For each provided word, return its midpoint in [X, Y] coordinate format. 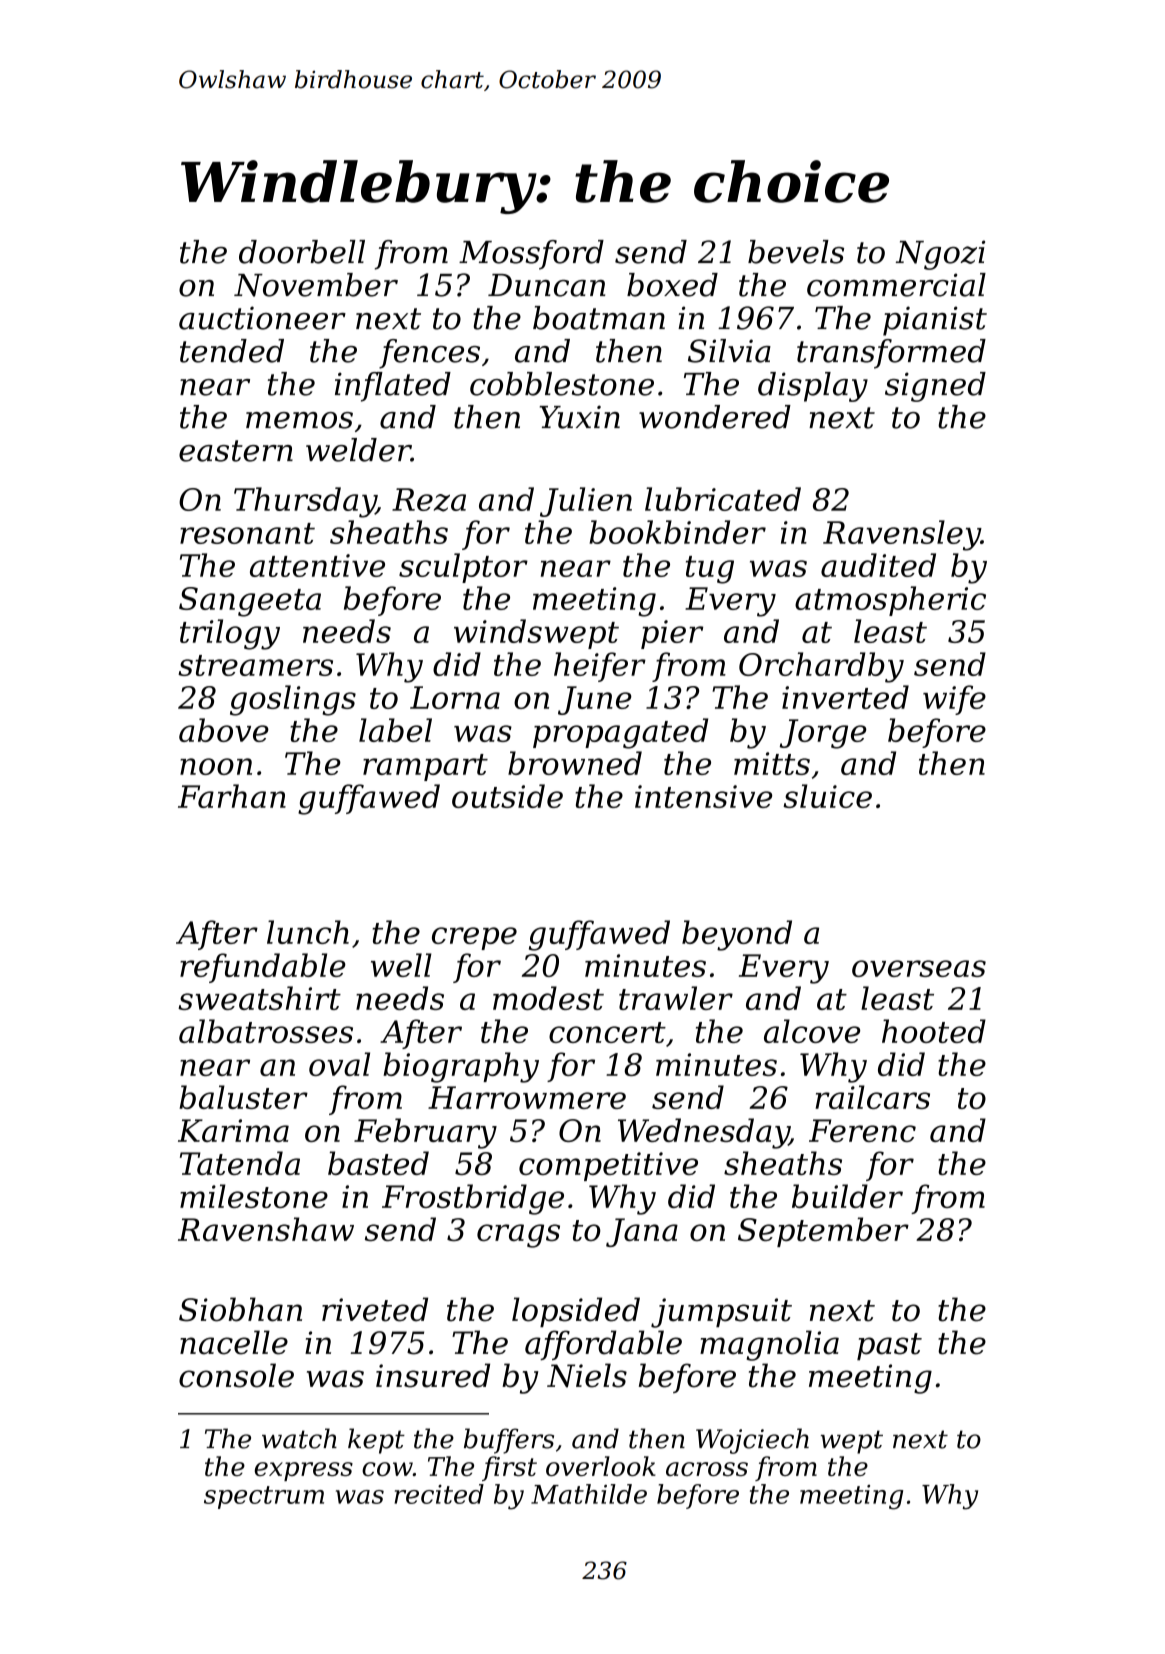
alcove [812, 1031]
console [236, 1375]
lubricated [723, 499]
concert [607, 1032]
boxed [672, 285]
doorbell [302, 252]
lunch [308, 932]
